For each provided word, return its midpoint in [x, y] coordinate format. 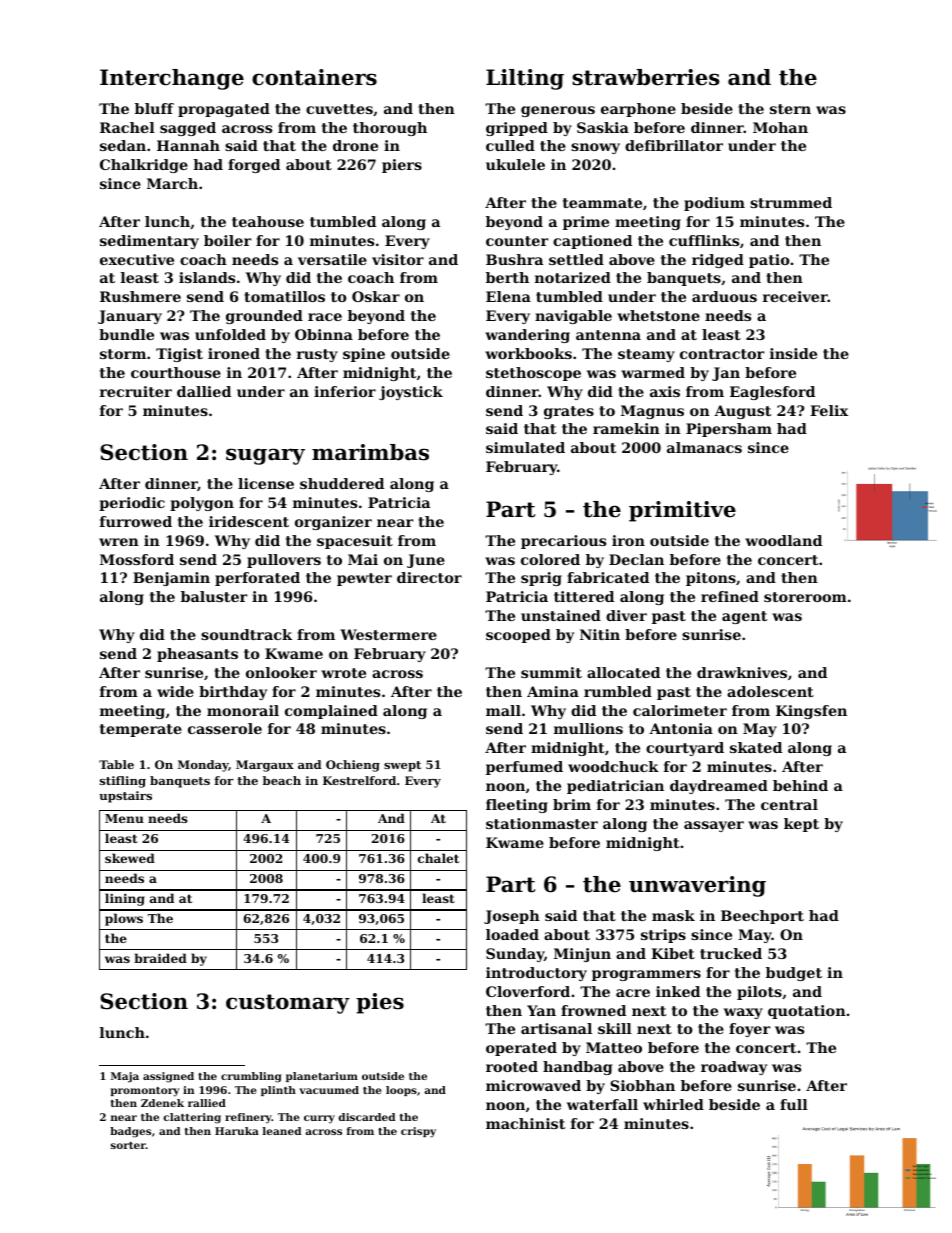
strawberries [646, 77]
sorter [128, 1145]
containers [314, 77]
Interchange [172, 79]
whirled [673, 1104]
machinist [525, 1123]
